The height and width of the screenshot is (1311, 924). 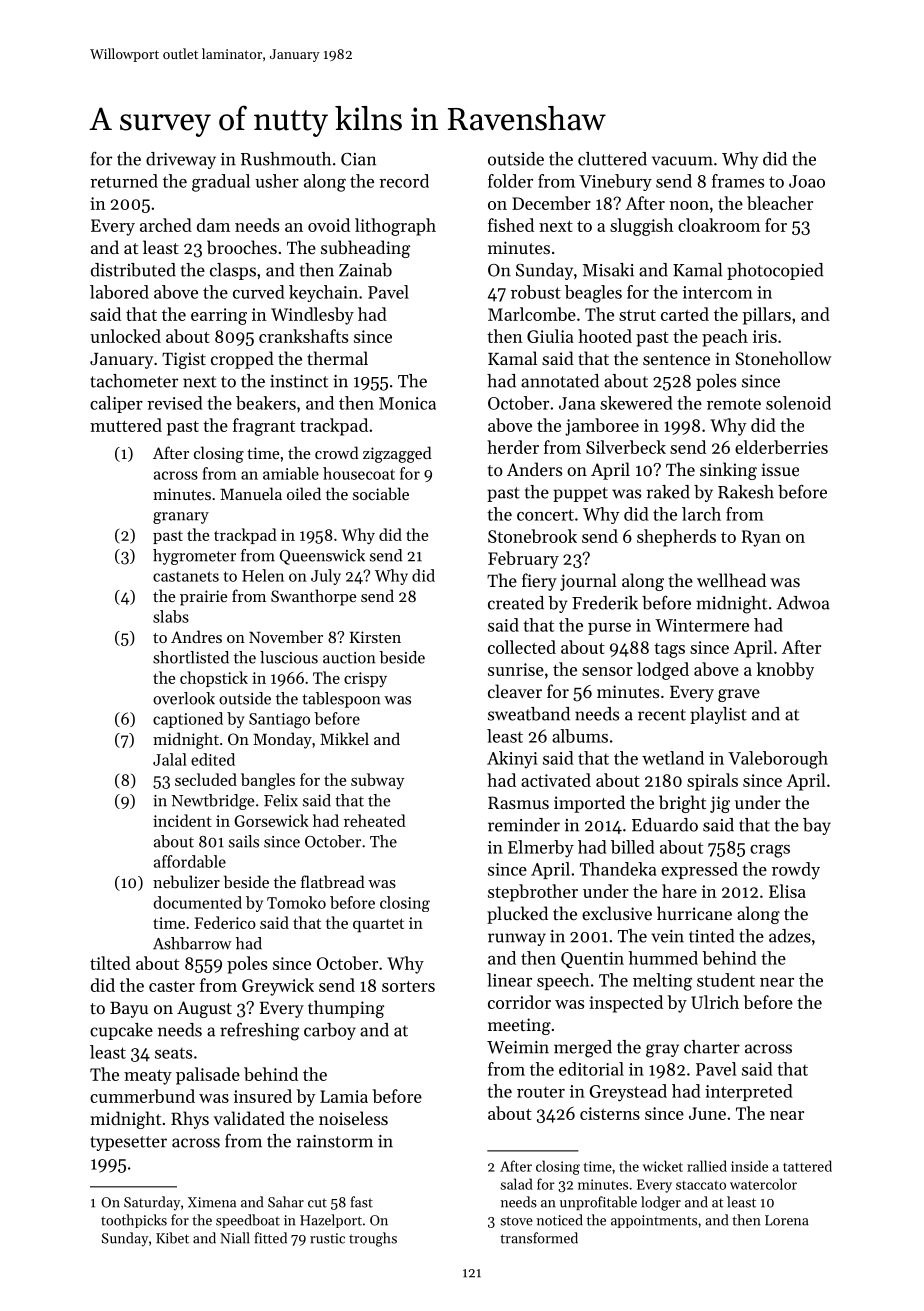 I want to click on activated, so click(x=556, y=780).
